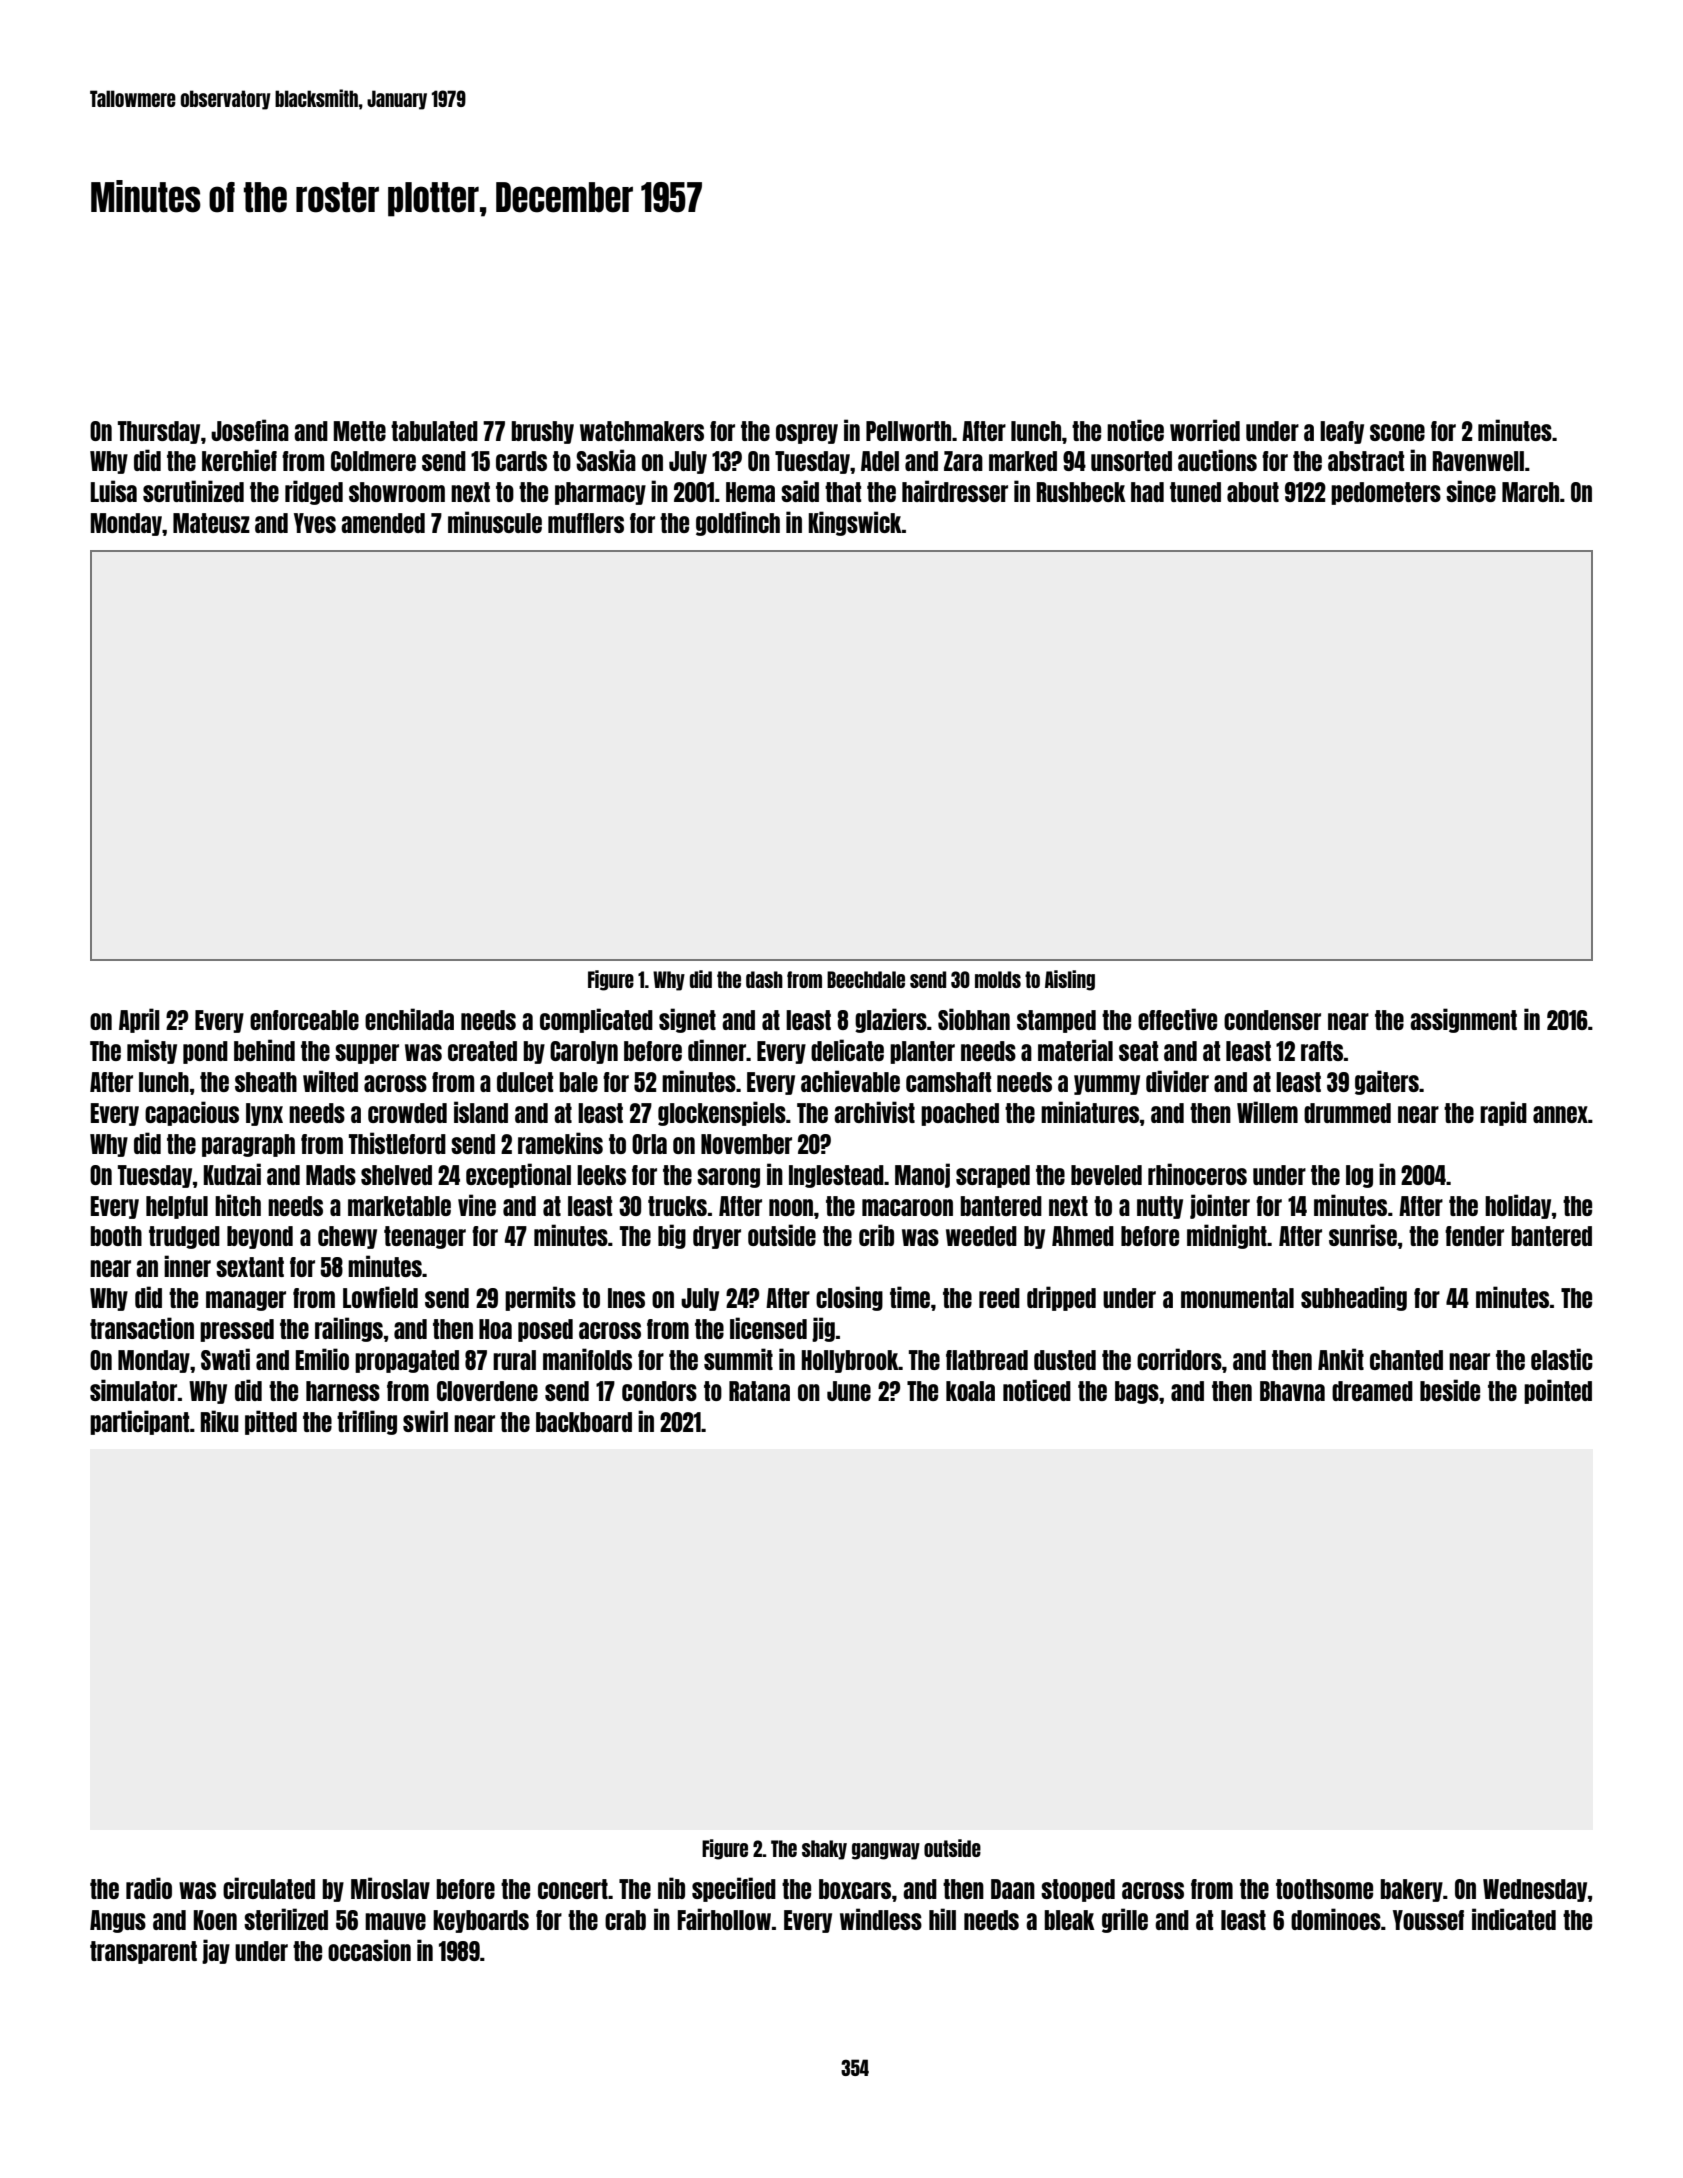  I want to click on nutty, so click(1160, 1207).
